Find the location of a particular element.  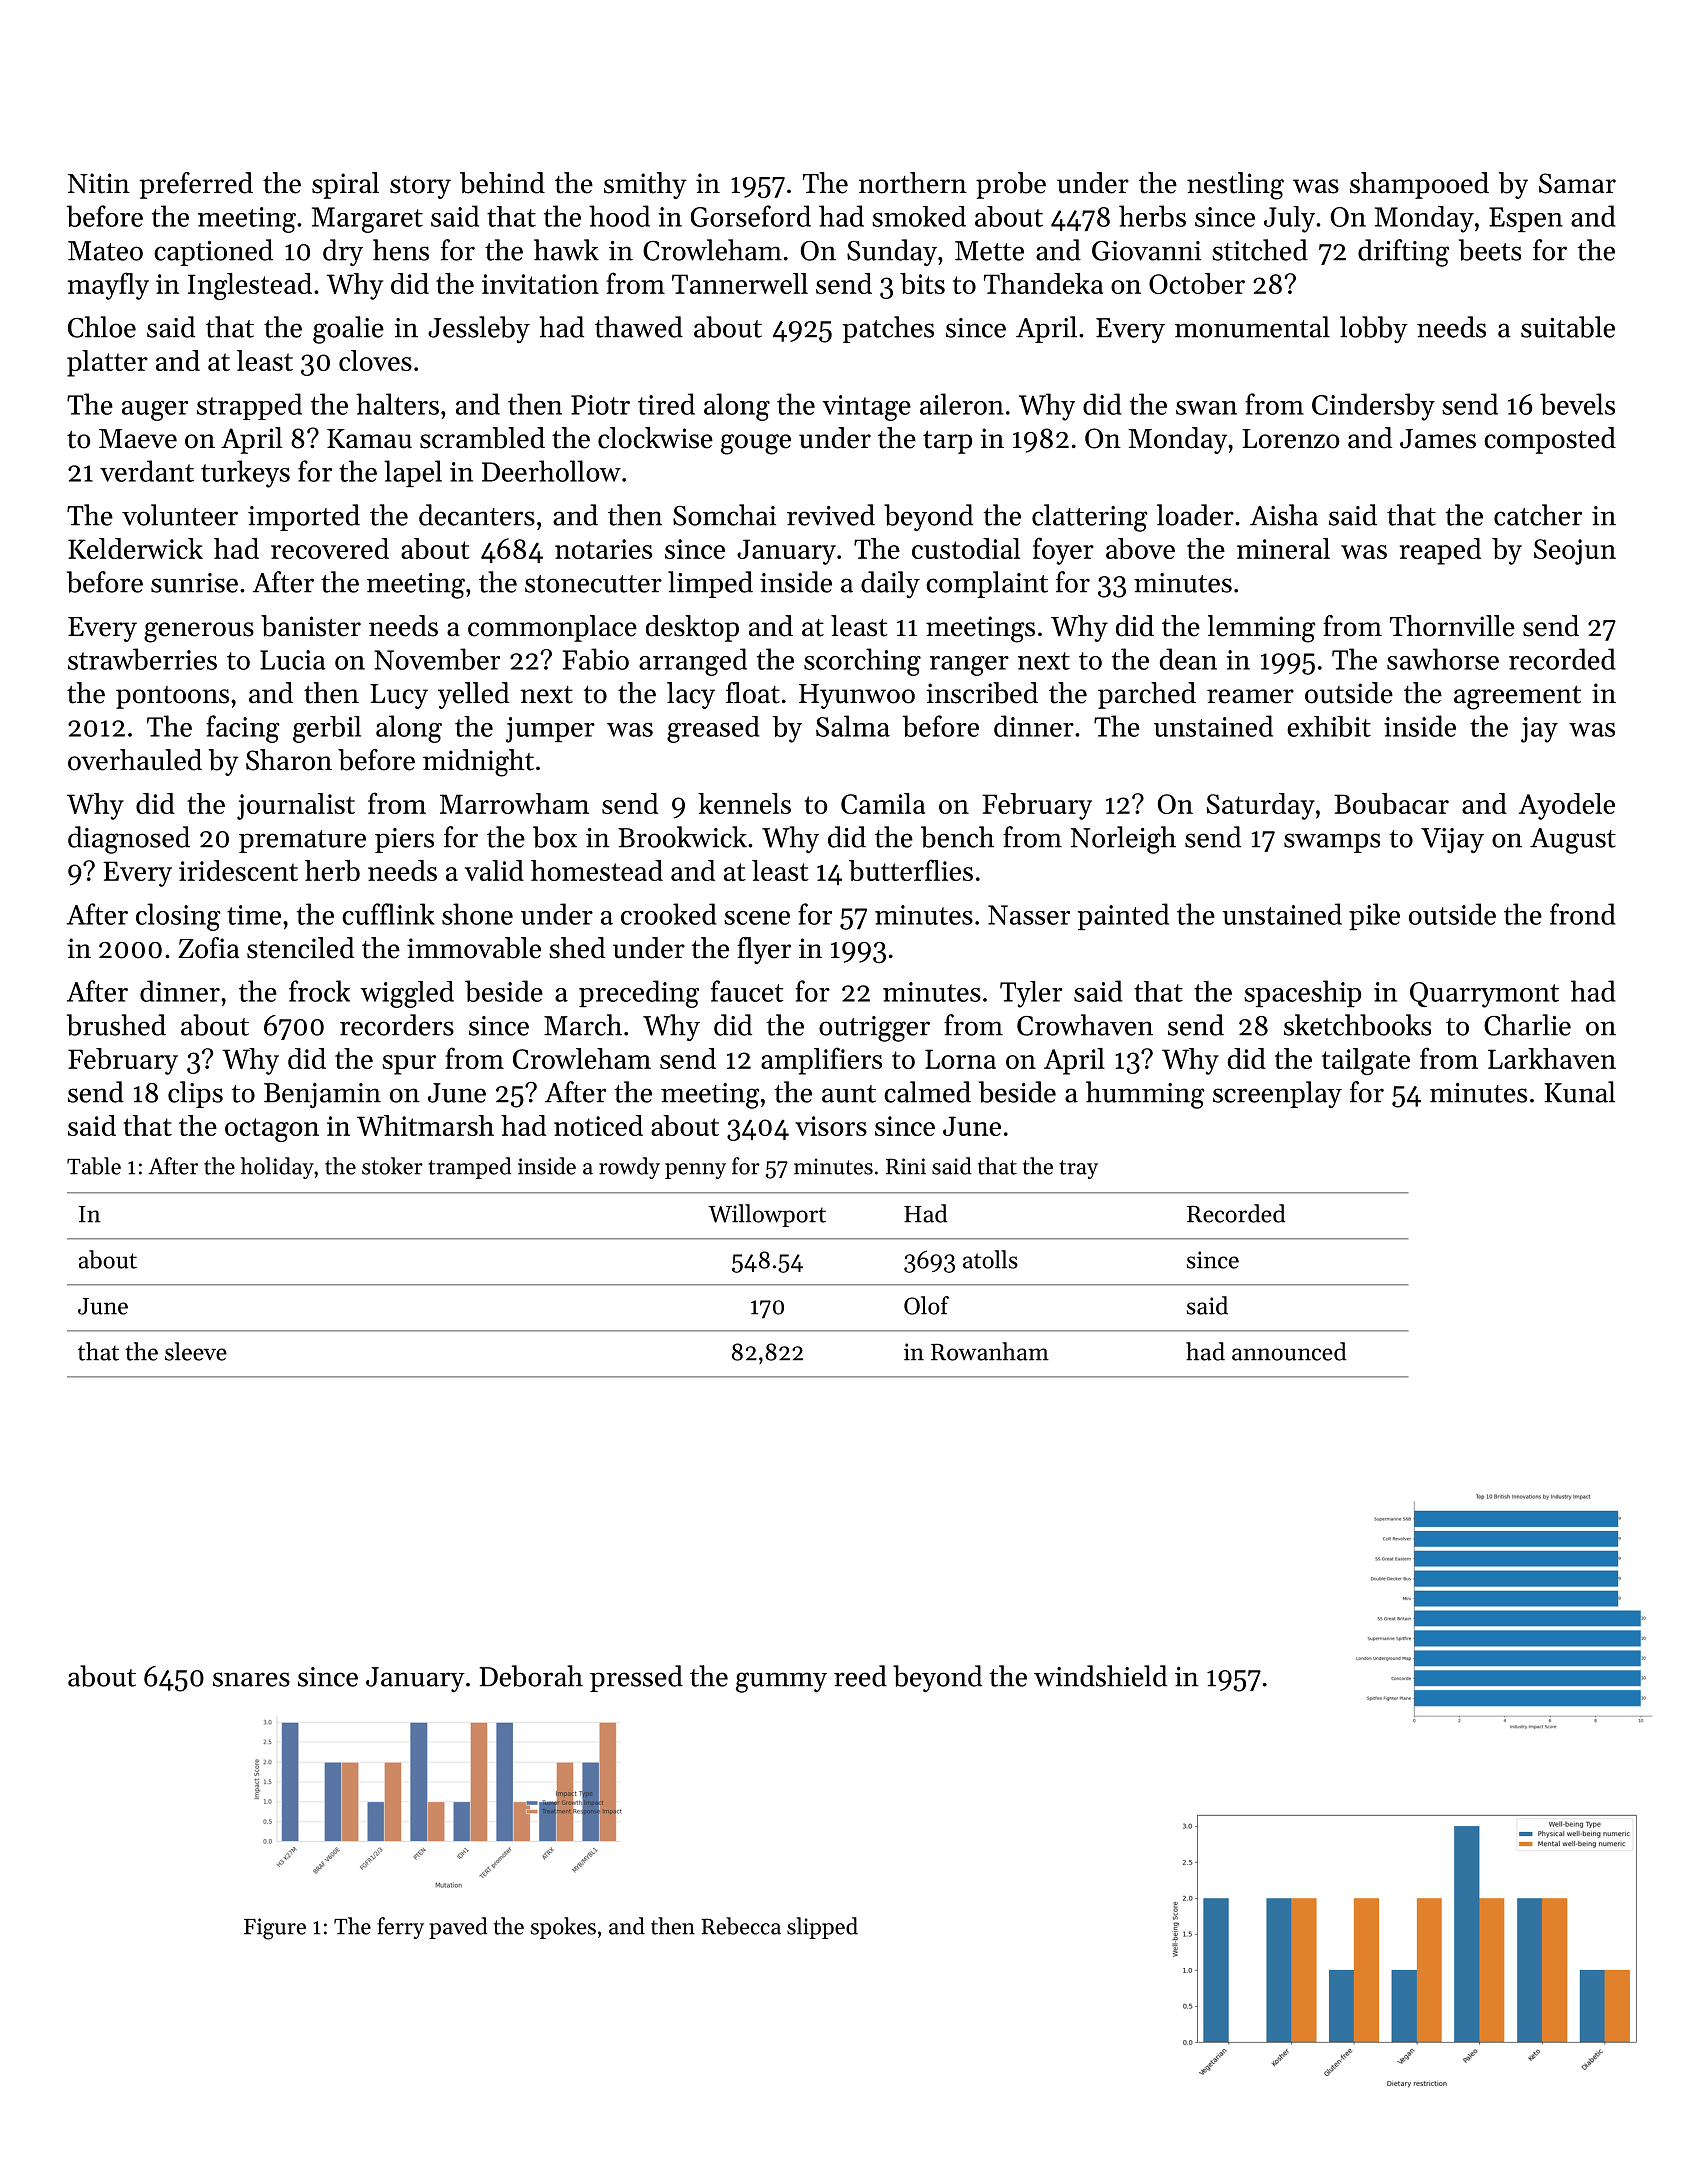

announced is located at coordinates (1289, 1351).
